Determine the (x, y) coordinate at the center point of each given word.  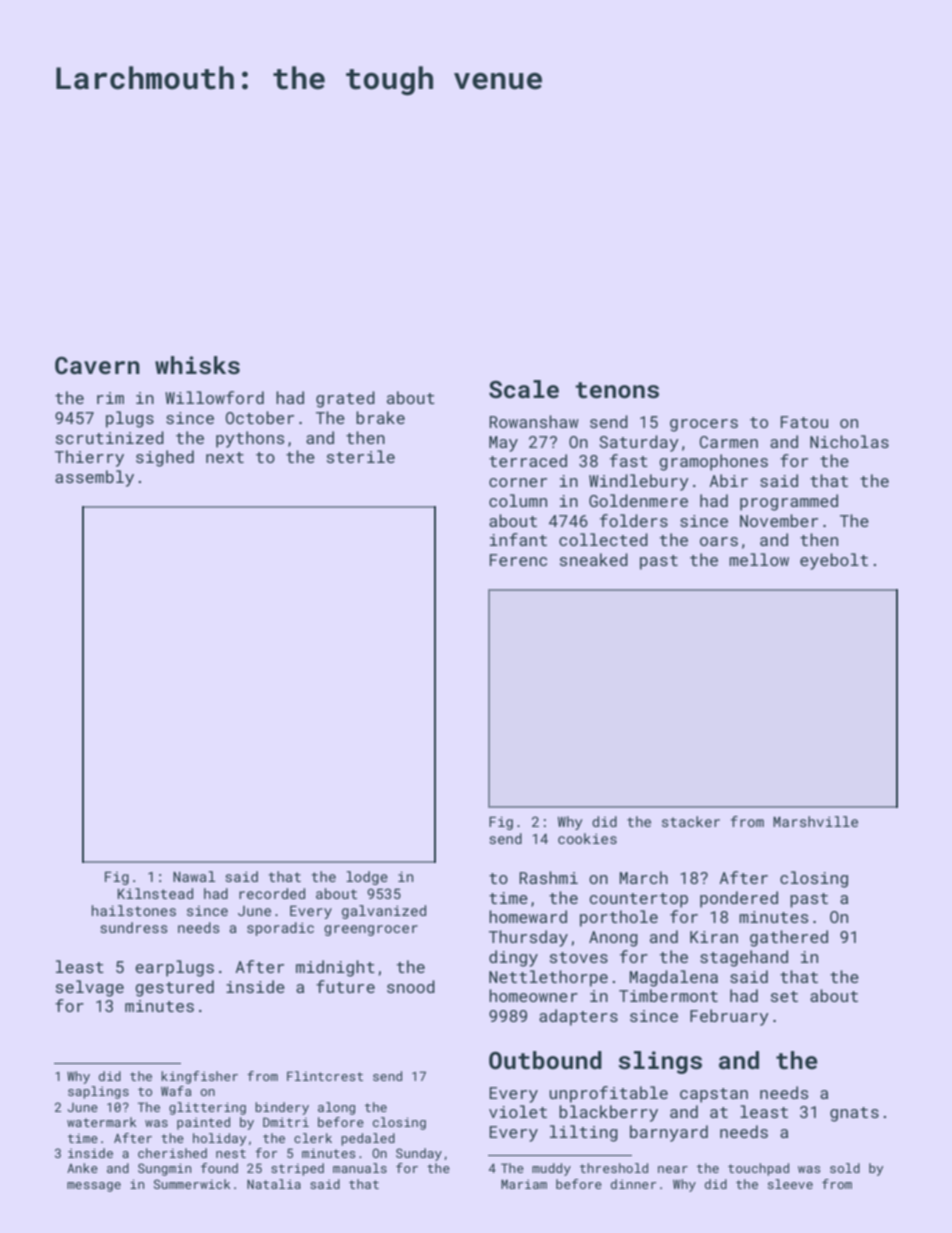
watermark (102, 1122)
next (225, 457)
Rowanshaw (534, 421)
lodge (367, 878)
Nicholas (849, 441)
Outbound (545, 1060)
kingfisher (199, 1077)
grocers (704, 425)
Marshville (815, 821)
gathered (789, 938)
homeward (528, 916)
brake (380, 417)
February (729, 1017)
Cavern (97, 365)
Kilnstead (155, 893)
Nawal (194, 876)
